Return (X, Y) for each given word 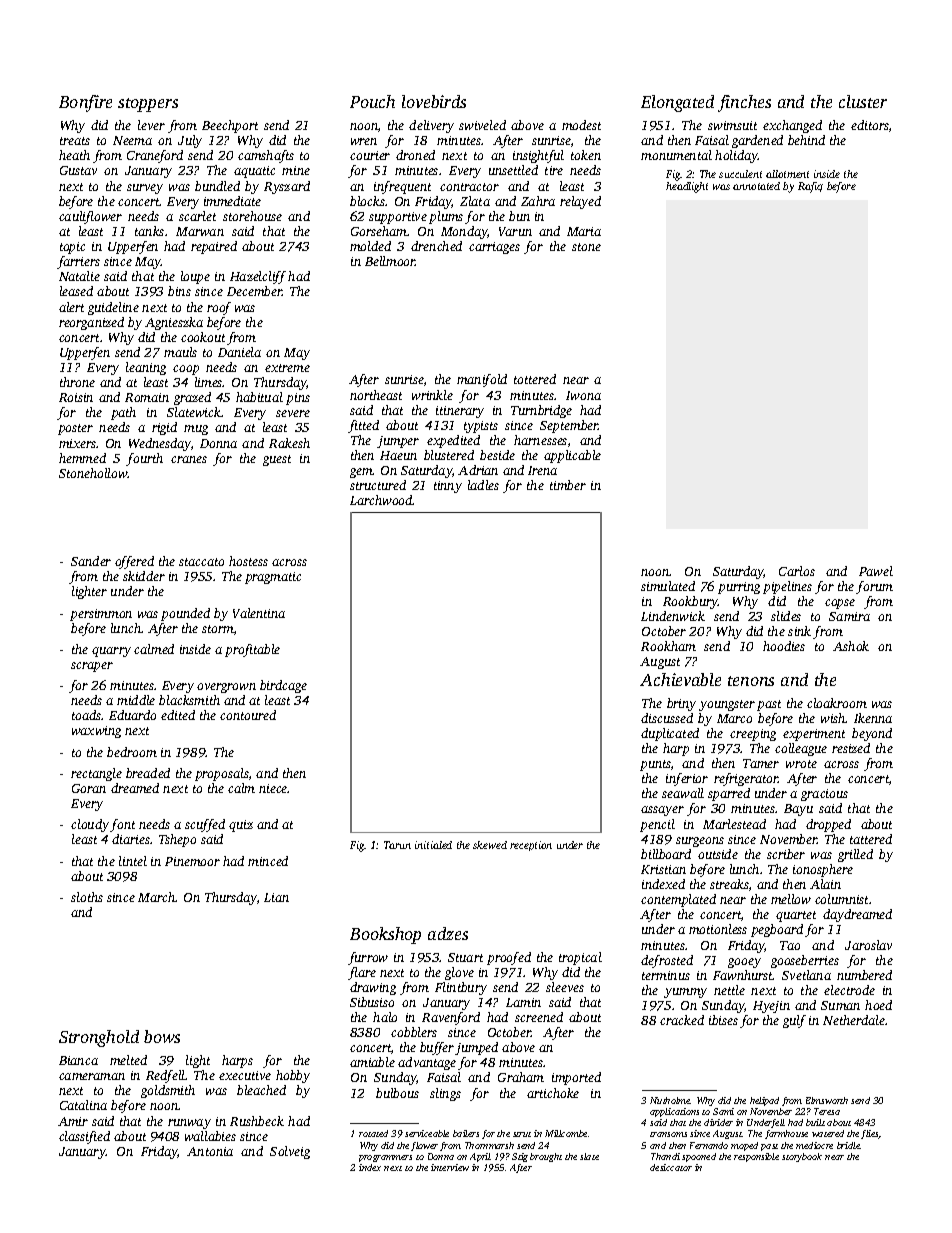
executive (245, 1075)
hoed (878, 1005)
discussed (667, 718)
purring (739, 588)
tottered (535, 379)
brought (546, 1157)
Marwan (200, 231)
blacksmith (189, 700)
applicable (572, 456)
